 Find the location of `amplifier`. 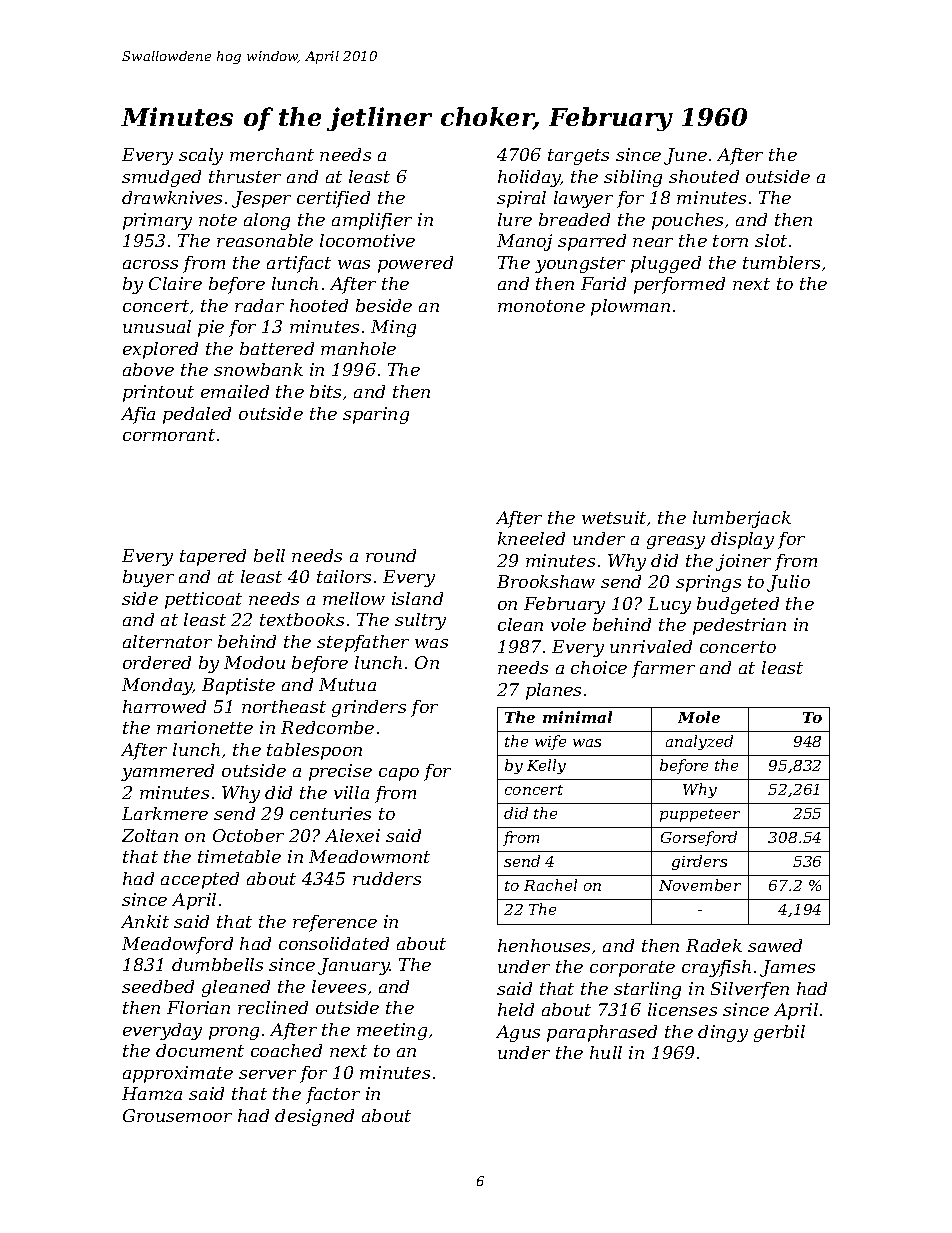

amplifier is located at coordinates (372, 221).
